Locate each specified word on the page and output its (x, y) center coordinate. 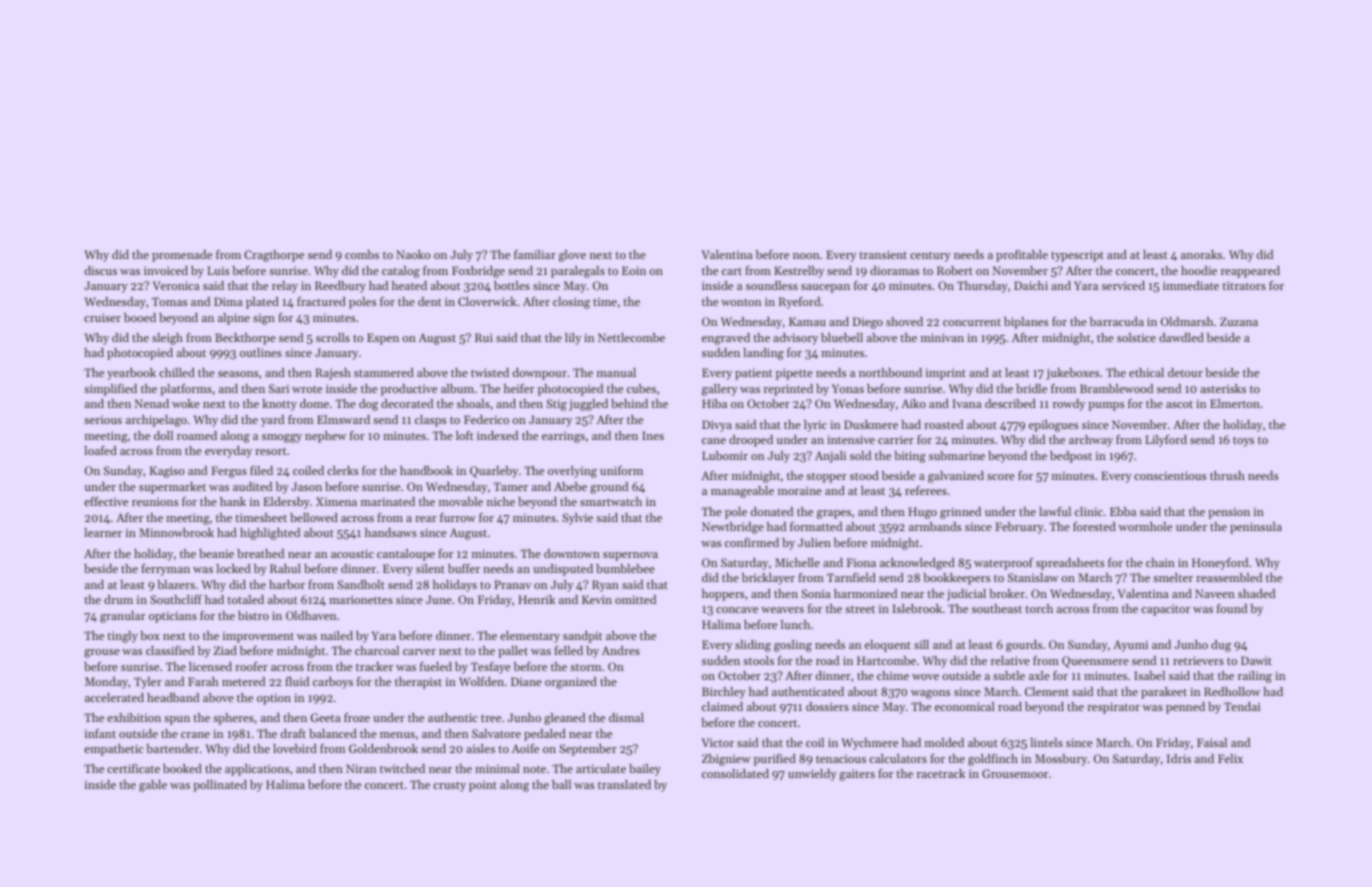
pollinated (220, 786)
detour (1185, 372)
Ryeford (799, 303)
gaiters (857, 775)
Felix (1230, 758)
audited (252, 486)
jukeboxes (1072, 374)
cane (714, 441)
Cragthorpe (274, 256)
